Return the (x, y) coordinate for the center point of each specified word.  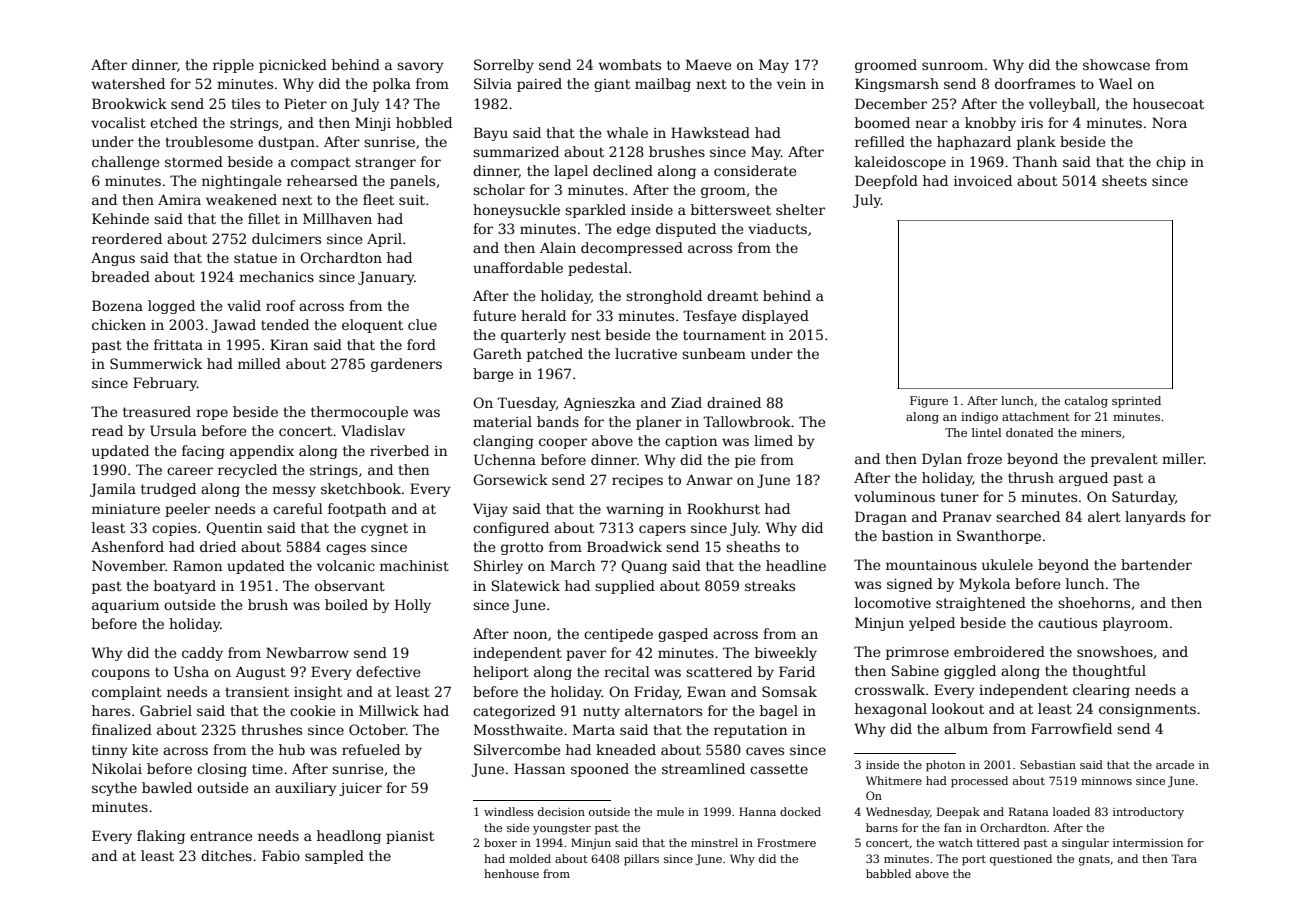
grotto (522, 548)
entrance (221, 836)
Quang (644, 567)
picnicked (293, 66)
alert (1104, 516)
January (386, 278)
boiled (346, 604)
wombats (630, 64)
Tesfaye (709, 317)
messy (294, 491)
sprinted (1136, 402)
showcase (1116, 64)
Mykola (984, 585)
